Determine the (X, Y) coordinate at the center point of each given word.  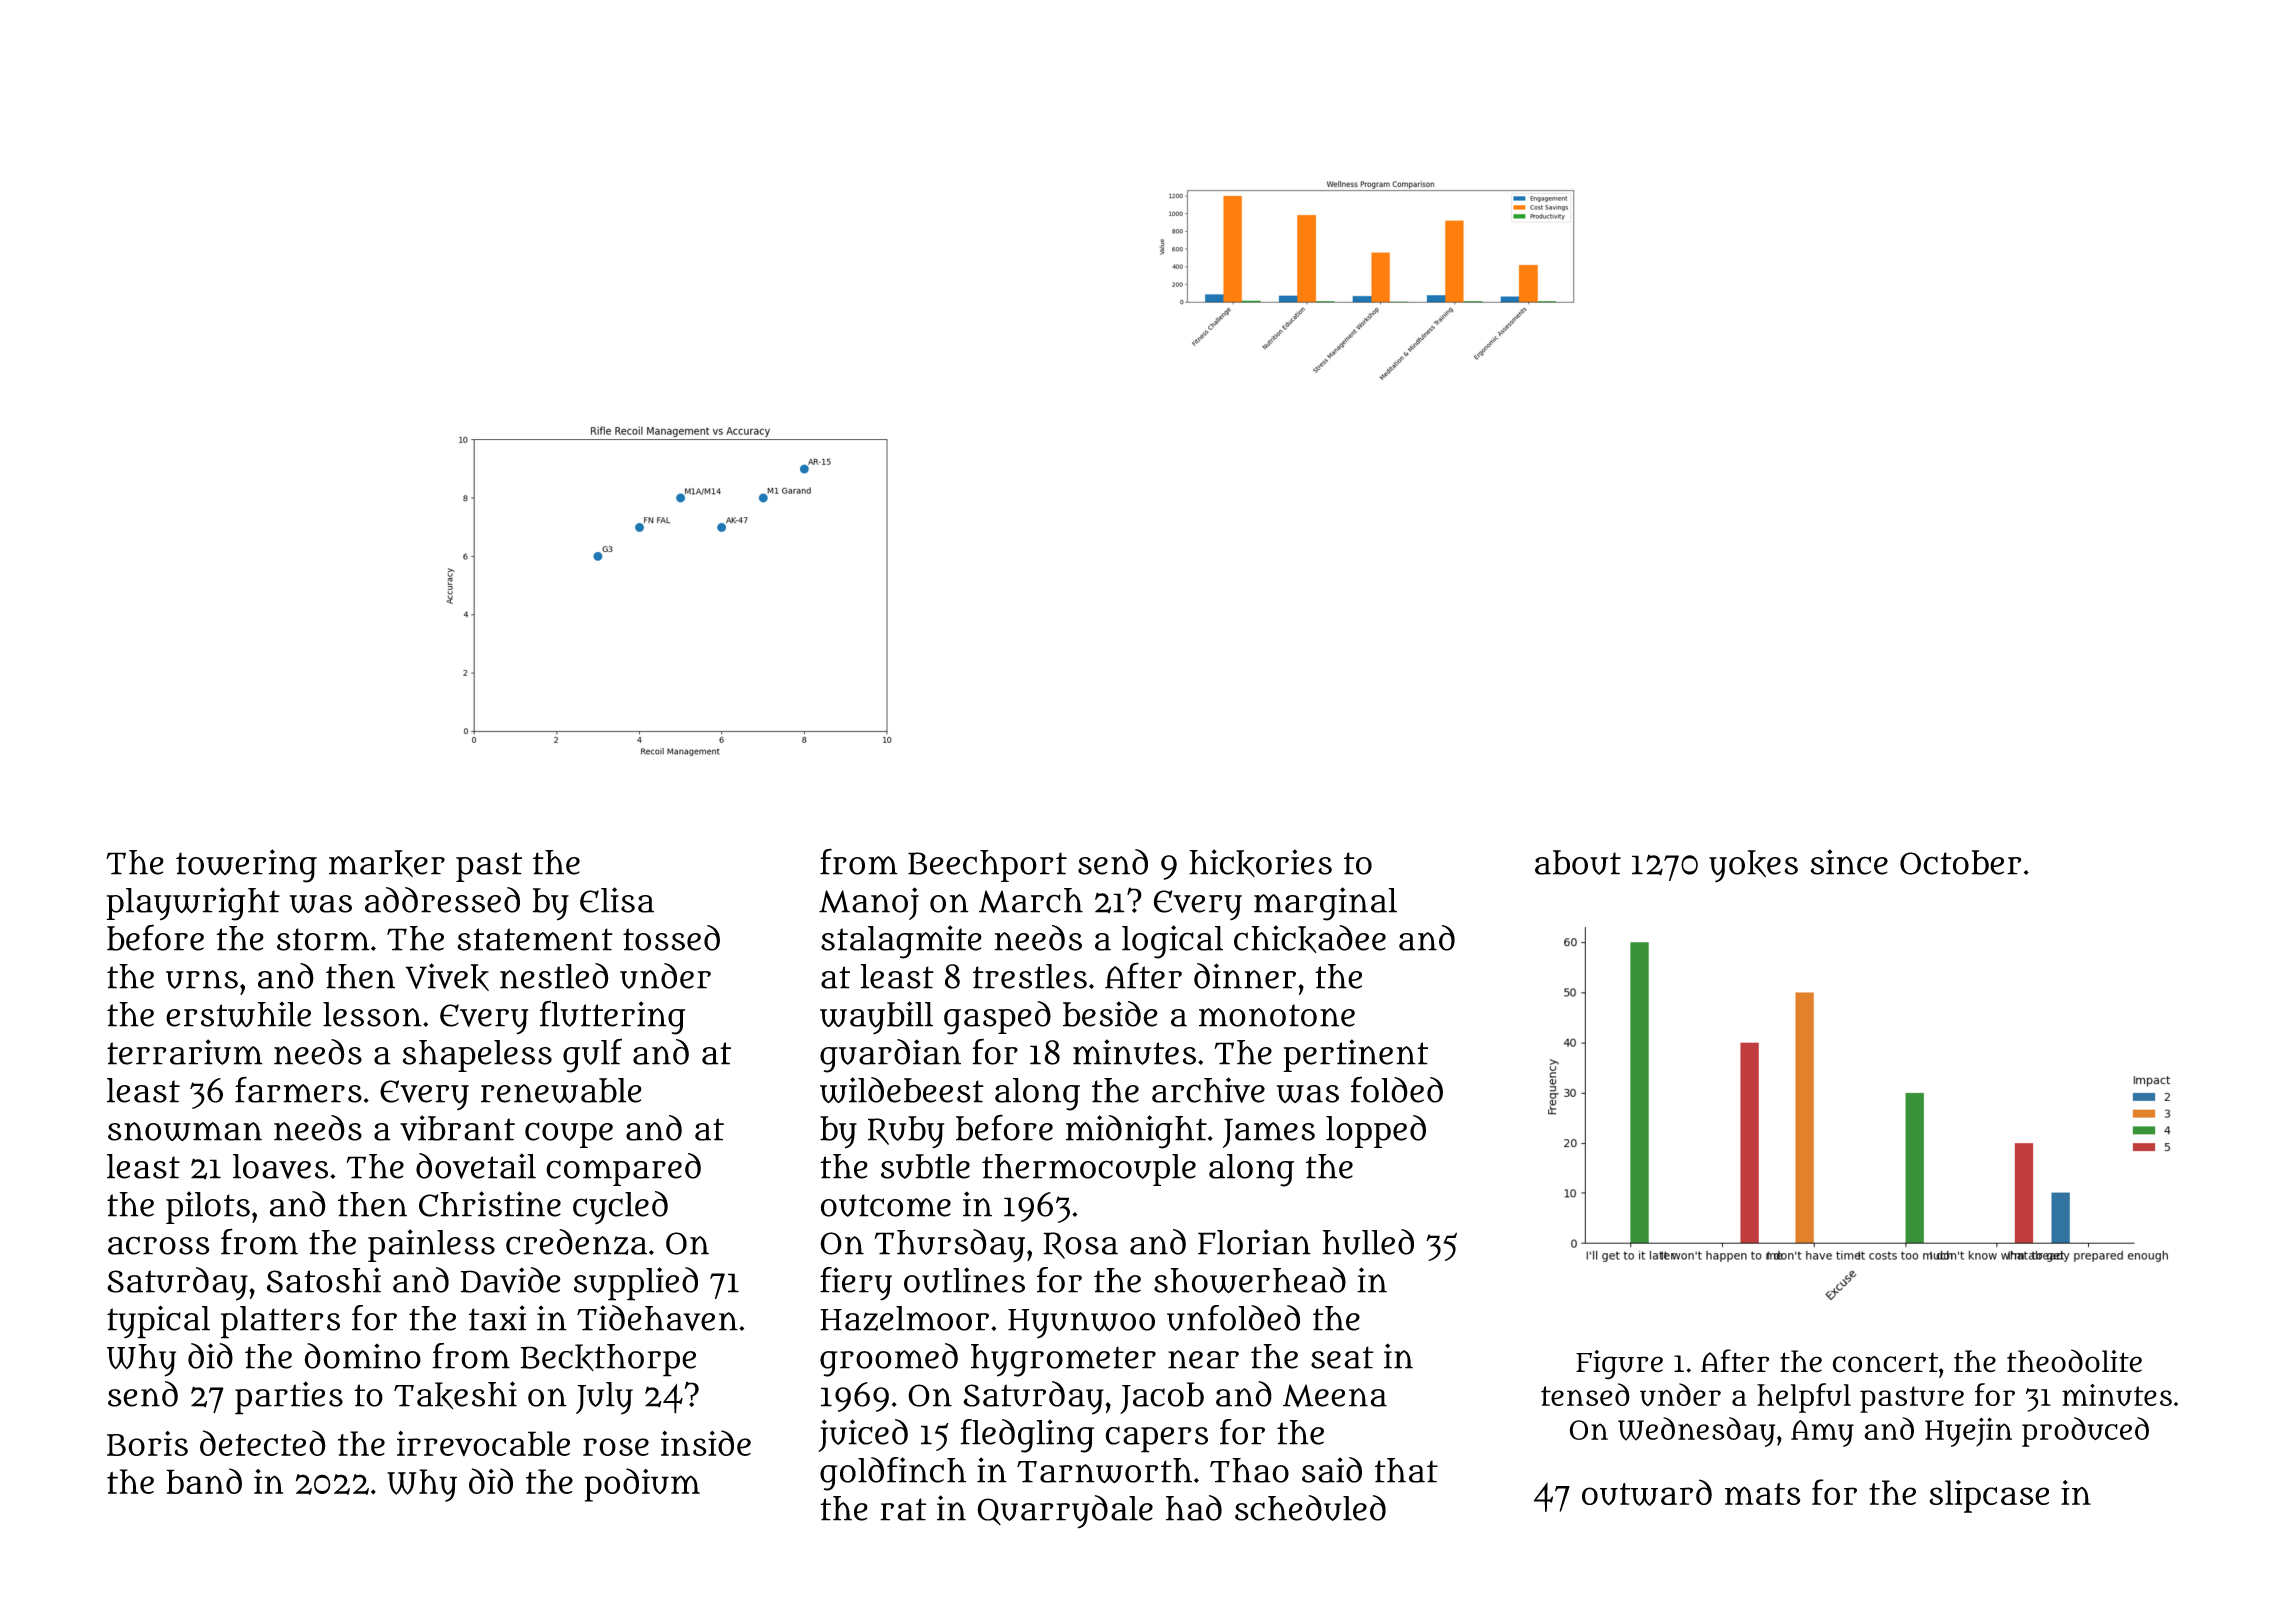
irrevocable (483, 1443)
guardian (890, 1056)
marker (387, 863)
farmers (298, 1089)
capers (1156, 1439)
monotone (1277, 1015)
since (1849, 862)
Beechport (987, 866)
